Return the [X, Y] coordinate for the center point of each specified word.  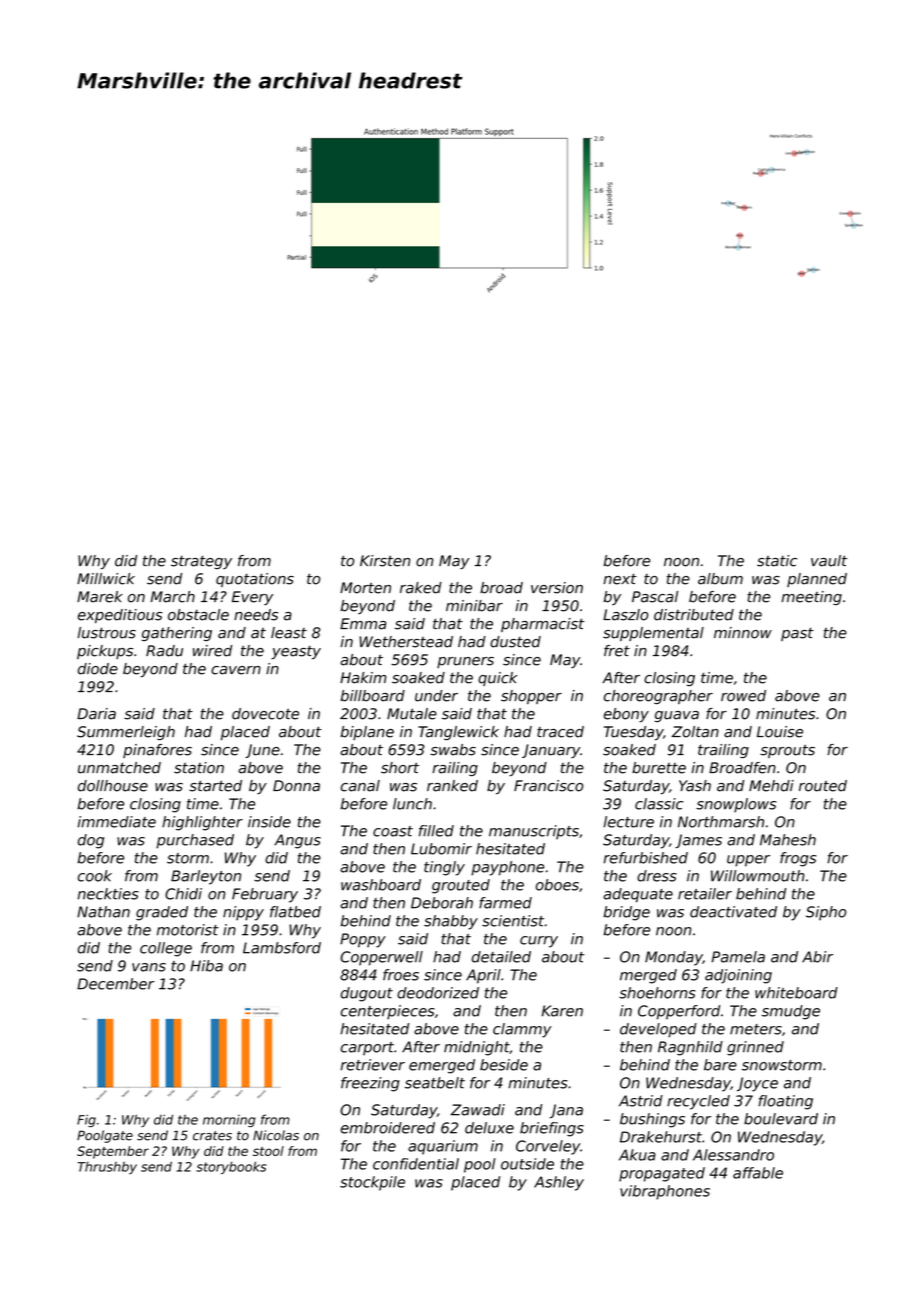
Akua [637, 1155]
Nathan [103, 912]
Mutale [412, 714]
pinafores [157, 751]
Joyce [757, 1084]
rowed [743, 696]
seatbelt [435, 1083]
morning [229, 1121]
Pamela [738, 957]
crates [212, 1136]
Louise [780, 732]
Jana [566, 1111]
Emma [363, 624]
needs [256, 615]
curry [539, 942]
